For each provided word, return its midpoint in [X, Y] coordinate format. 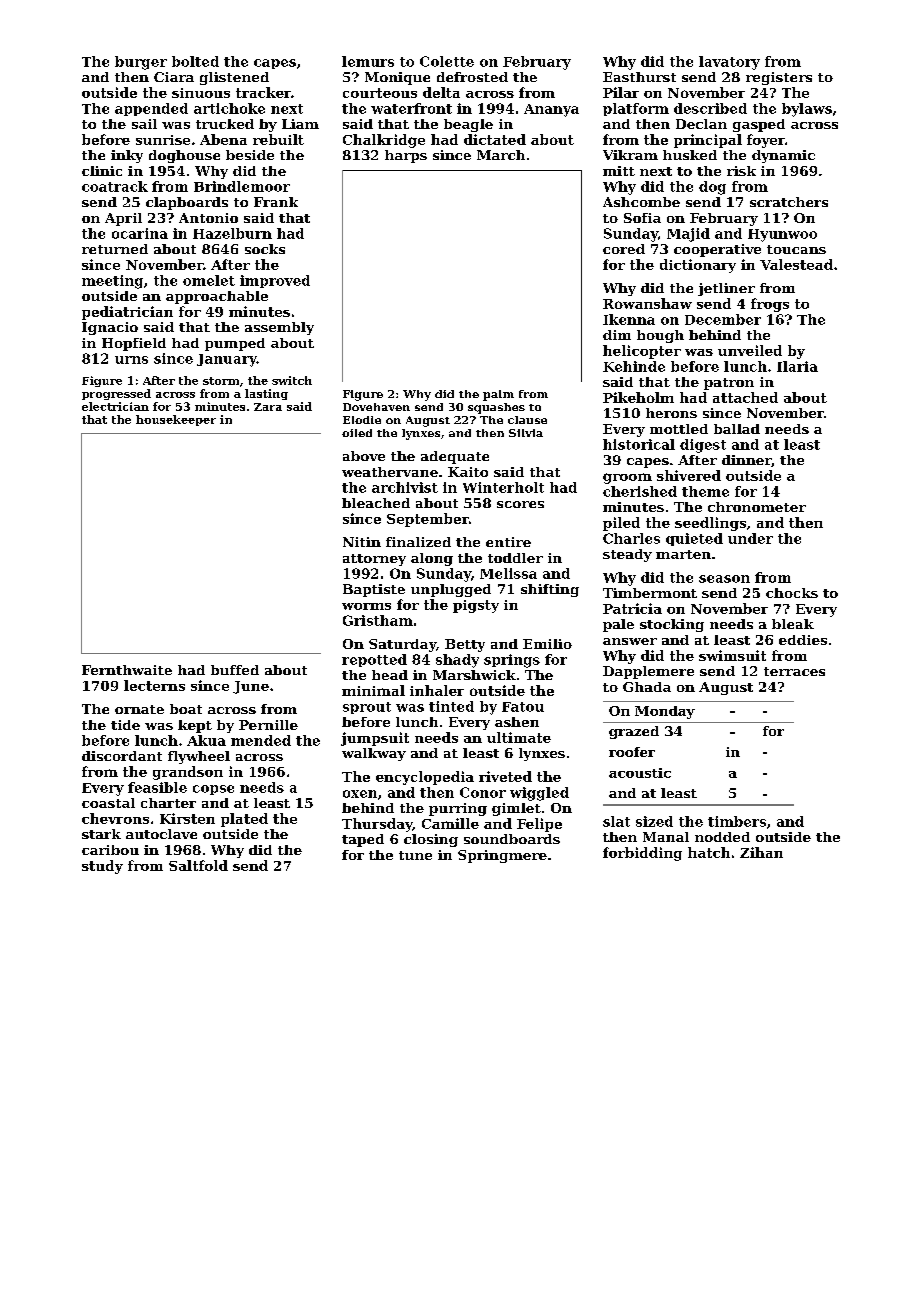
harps [406, 156]
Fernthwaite [127, 670]
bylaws [807, 110]
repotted [374, 660]
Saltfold [198, 865]
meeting [112, 282]
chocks [792, 593]
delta [441, 92]
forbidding [642, 854]
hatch [709, 852]
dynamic [783, 156]
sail [144, 124]
